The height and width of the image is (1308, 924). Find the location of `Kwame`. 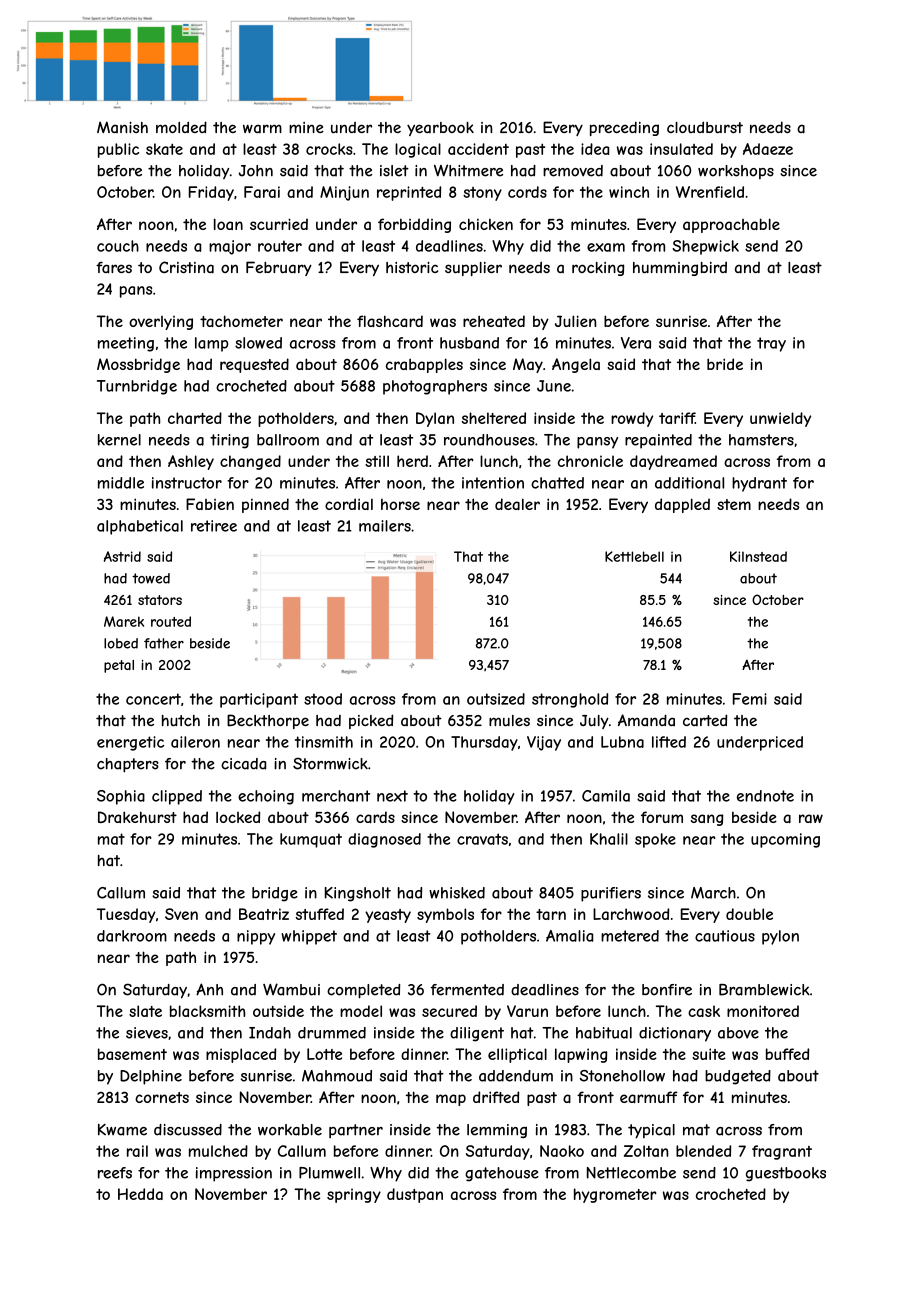

Kwame is located at coordinates (122, 1130).
